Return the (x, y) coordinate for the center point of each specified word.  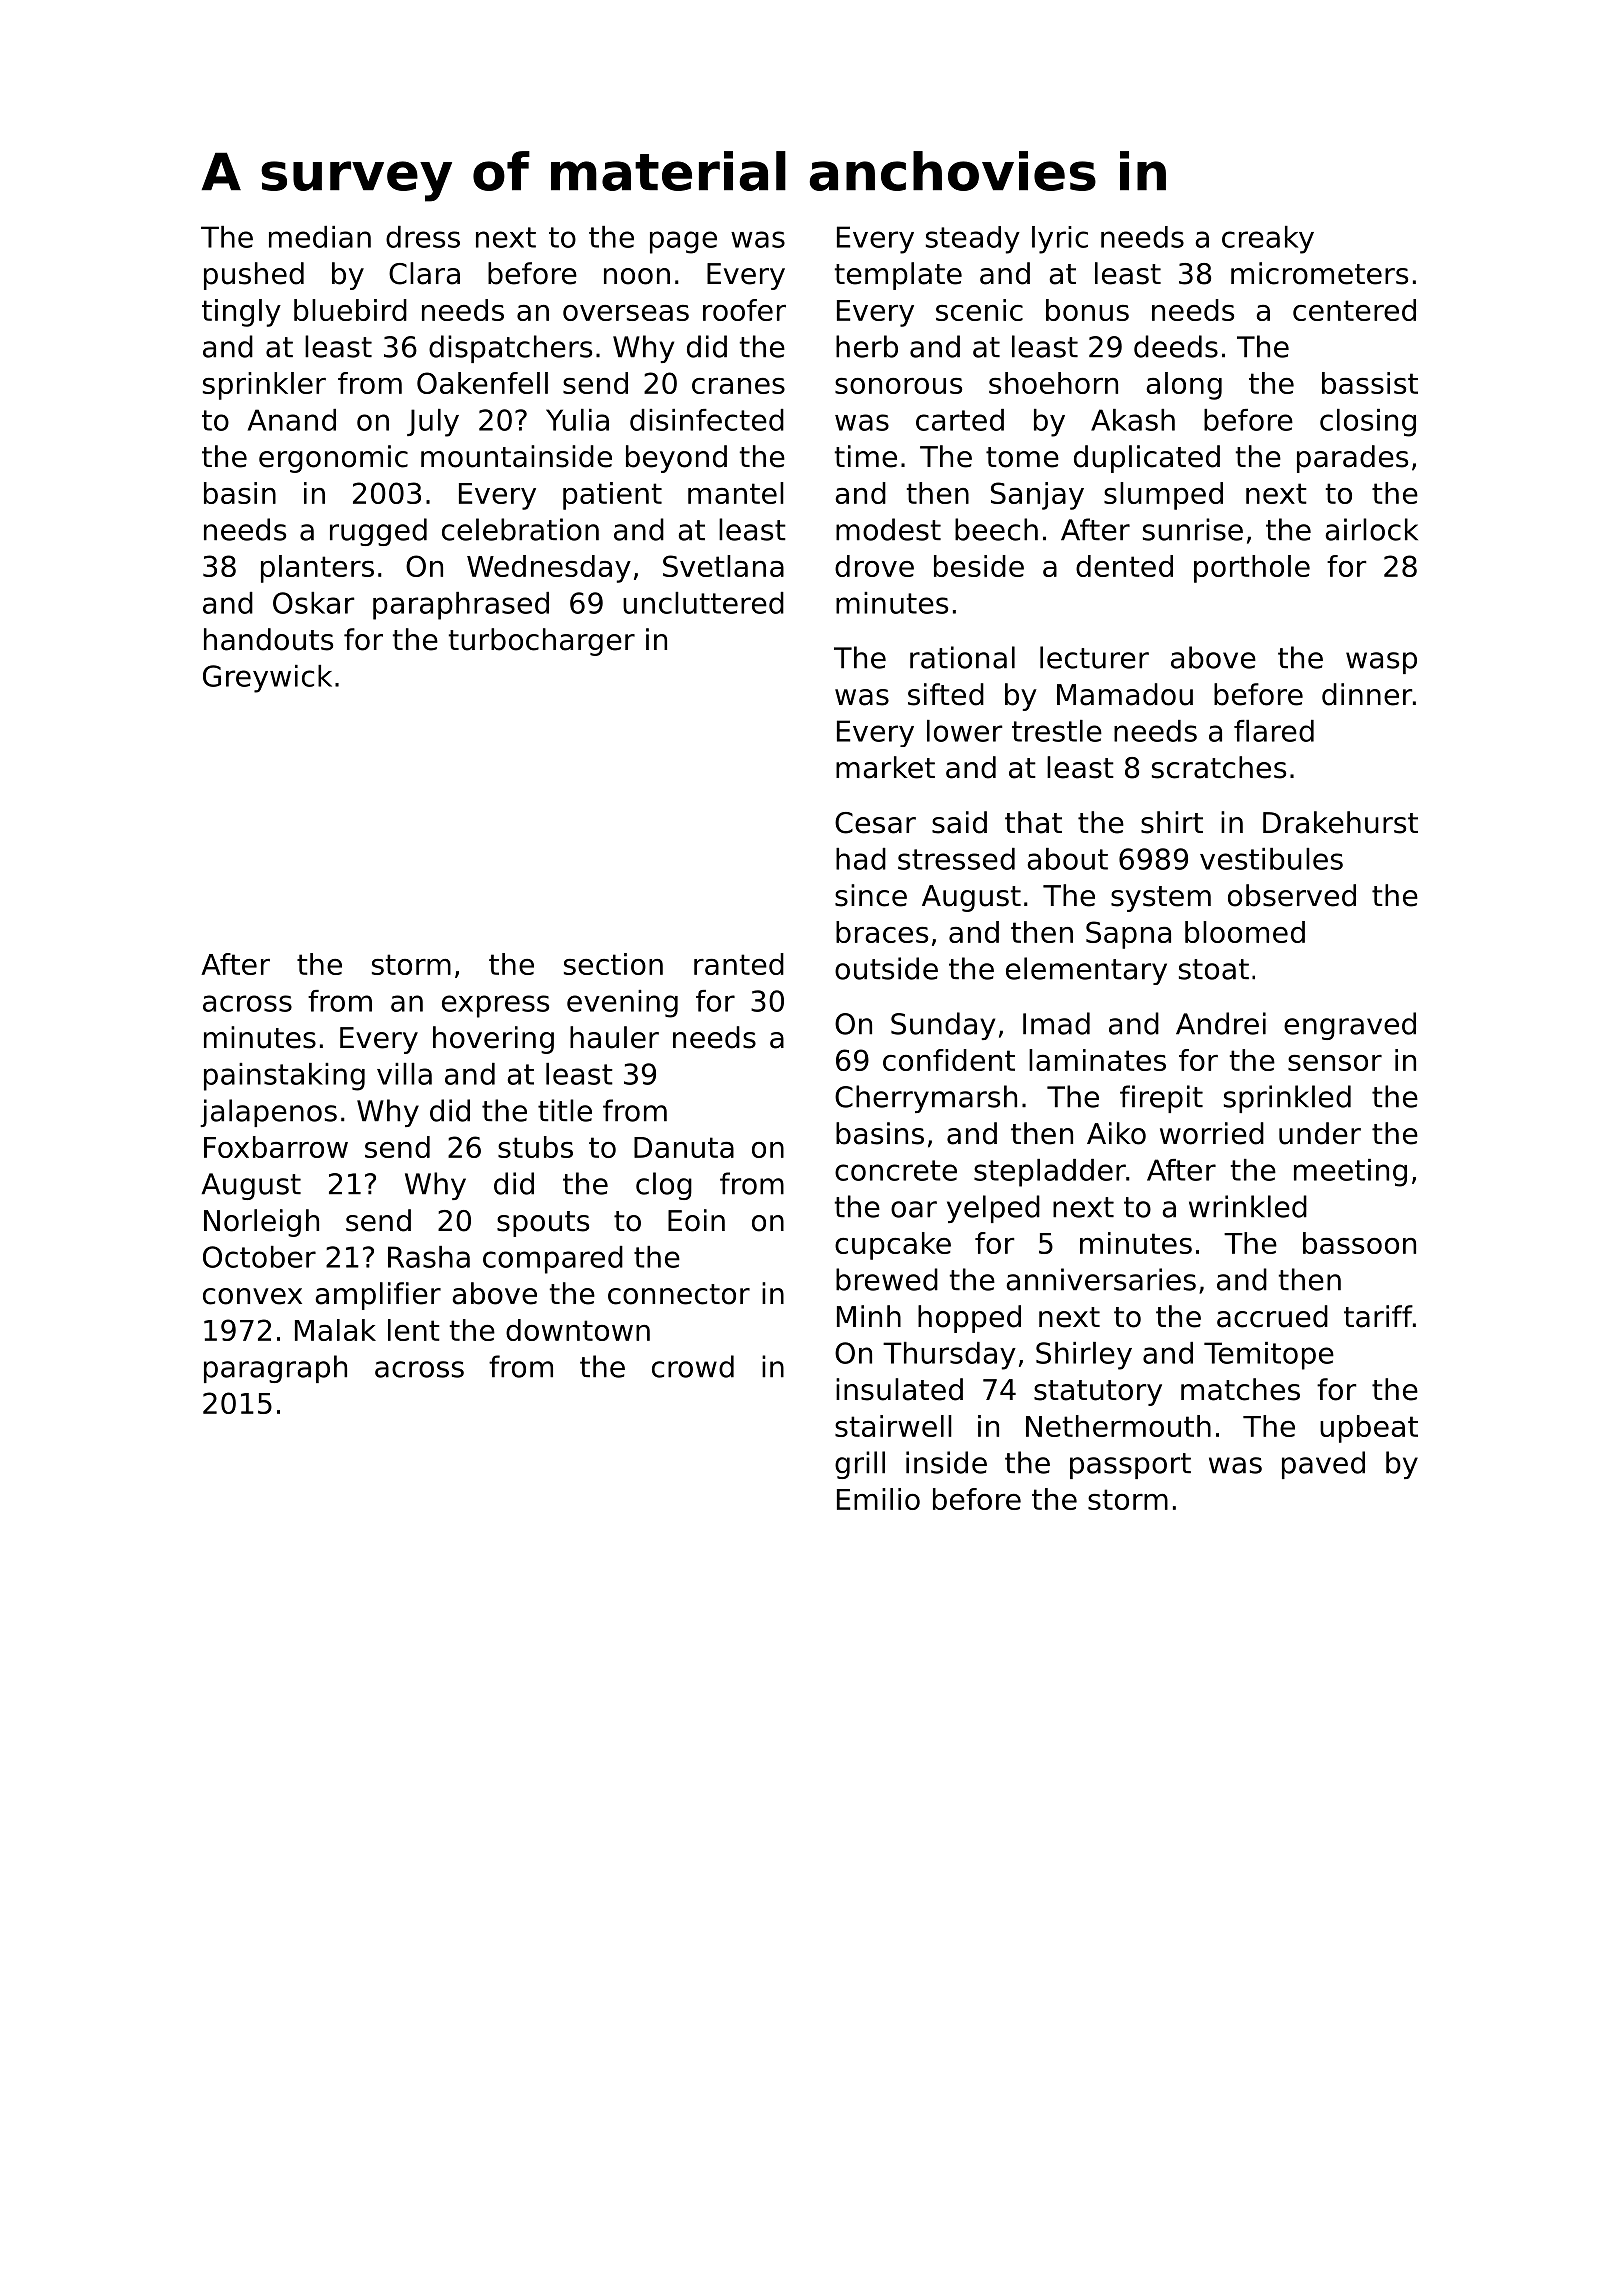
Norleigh (261, 1223)
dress (423, 237)
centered (1354, 310)
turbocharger (542, 642)
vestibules (1271, 859)
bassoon (1359, 1243)
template (898, 276)
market (885, 767)
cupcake (893, 1246)
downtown (578, 1330)
